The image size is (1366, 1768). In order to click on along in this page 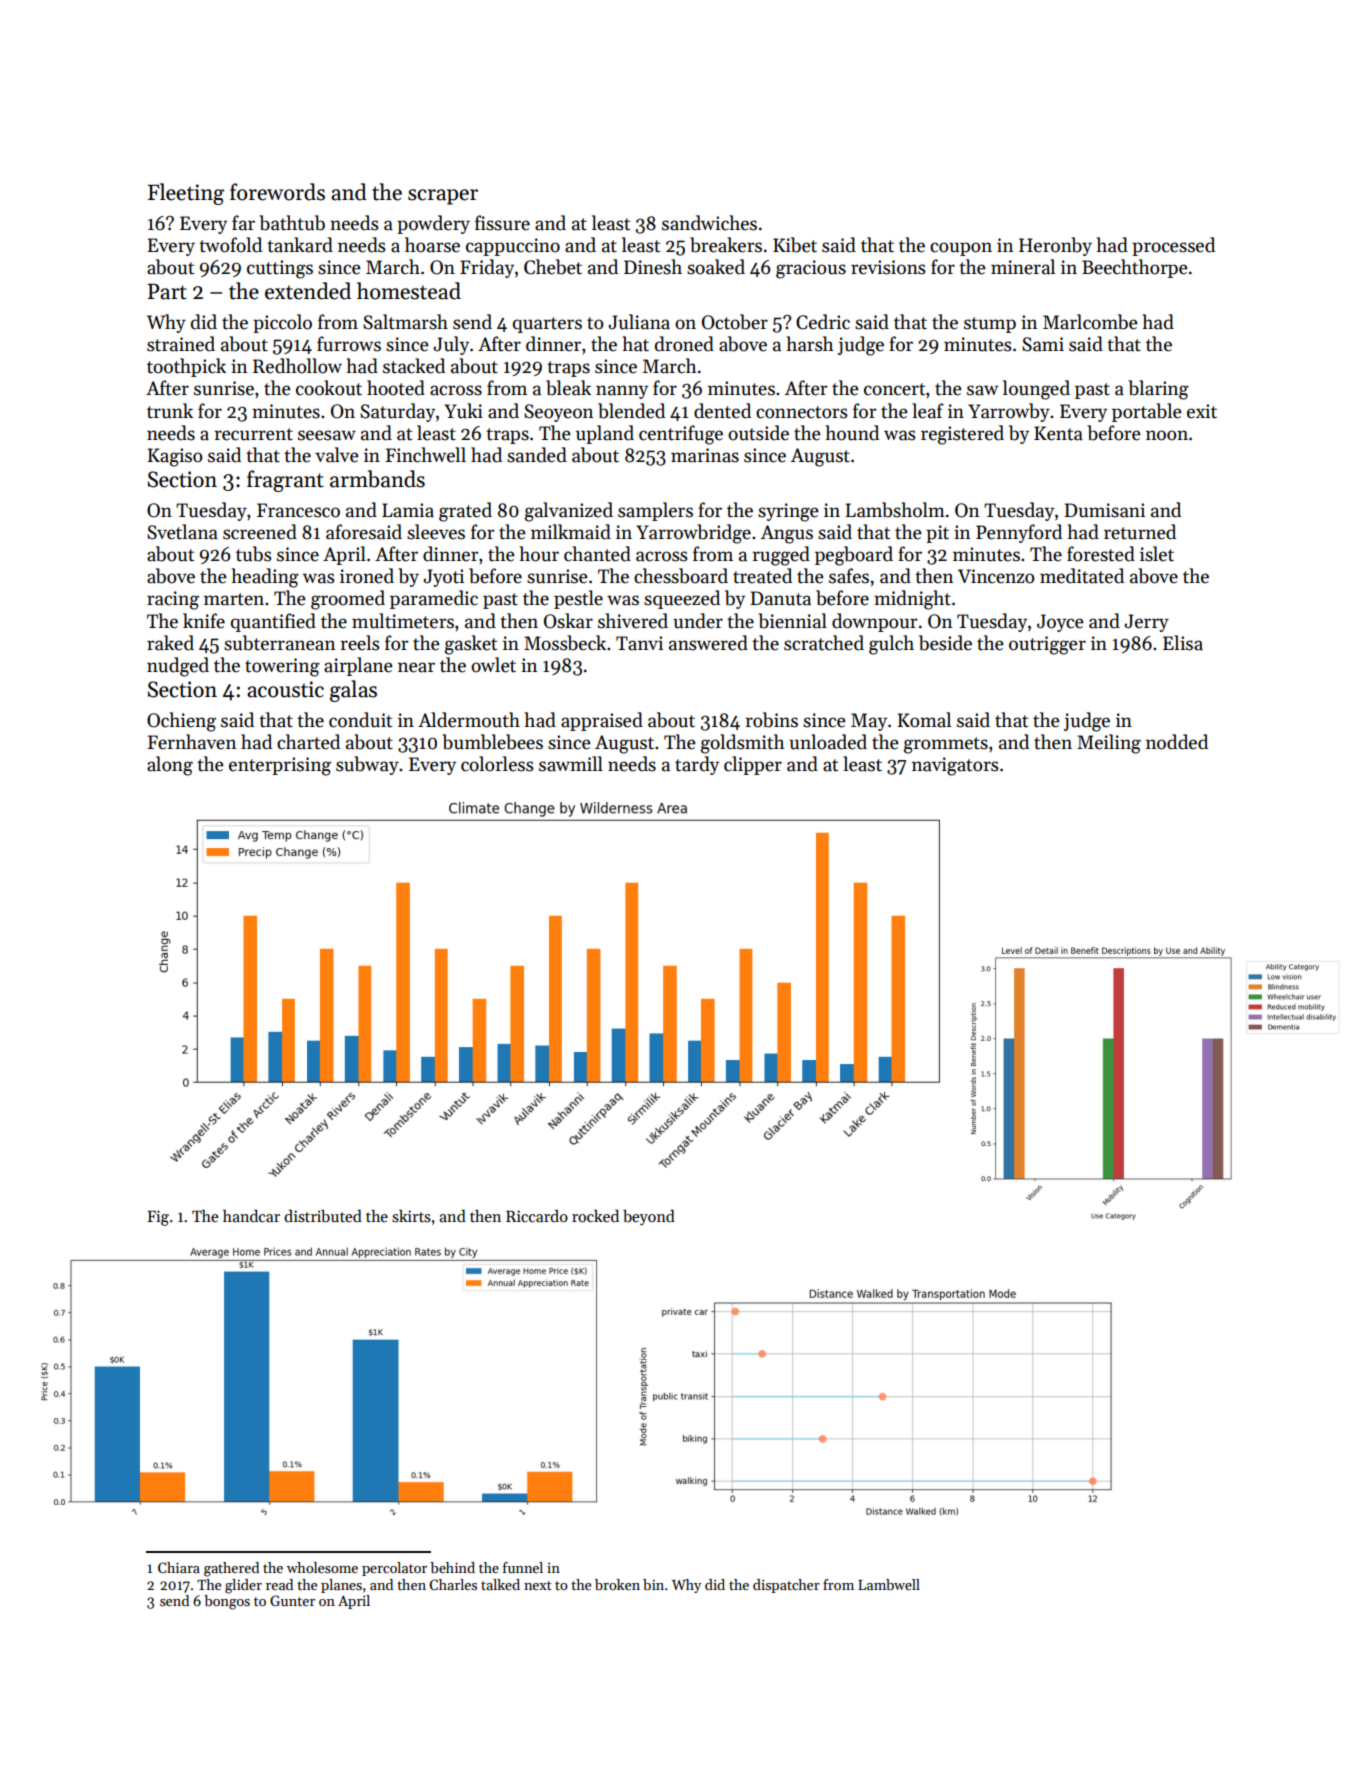, I will do `click(170, 766)`.
